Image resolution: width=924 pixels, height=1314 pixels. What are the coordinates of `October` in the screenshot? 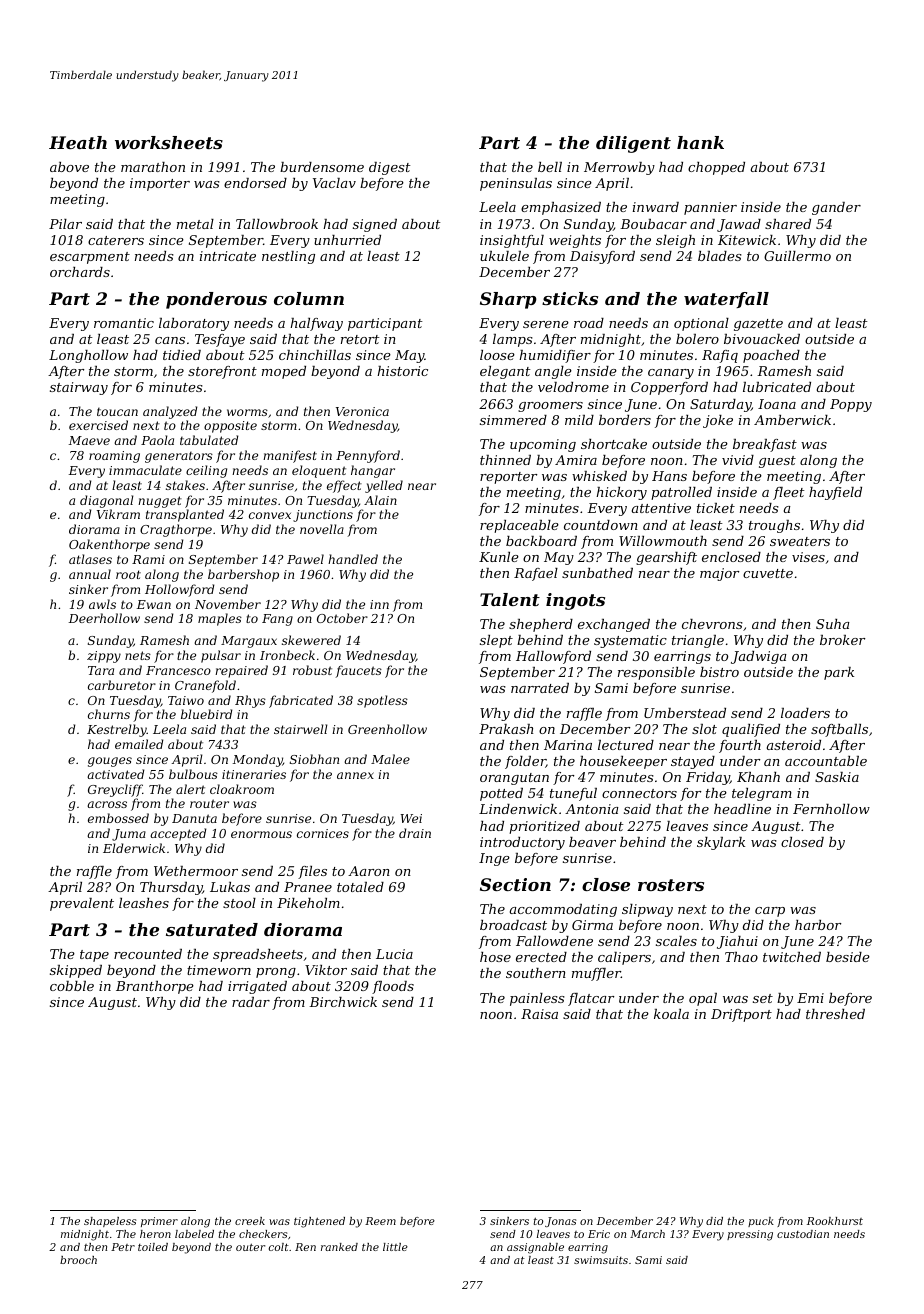 It's located at (342, 618).
